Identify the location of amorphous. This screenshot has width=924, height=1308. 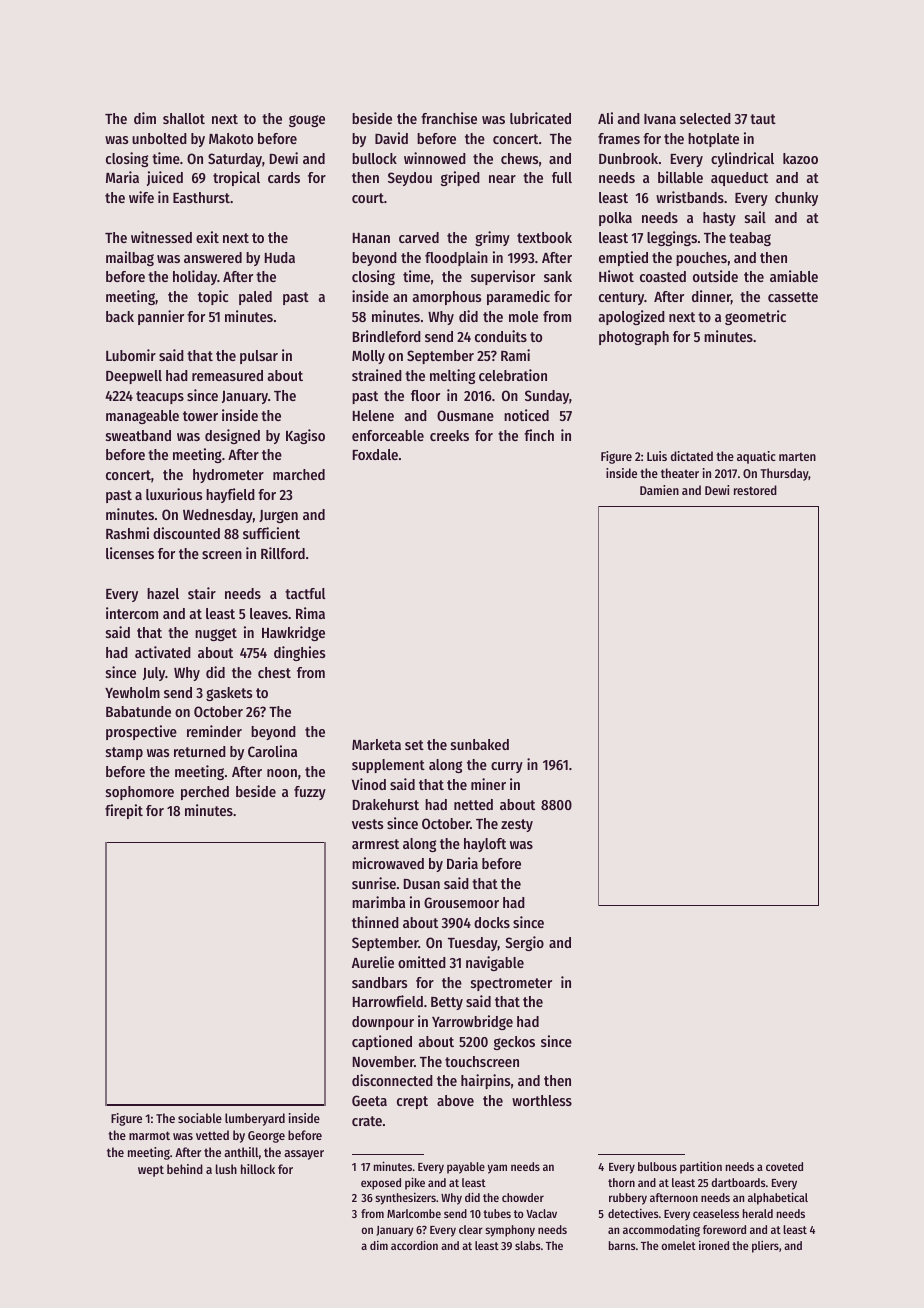
(447, 298).
